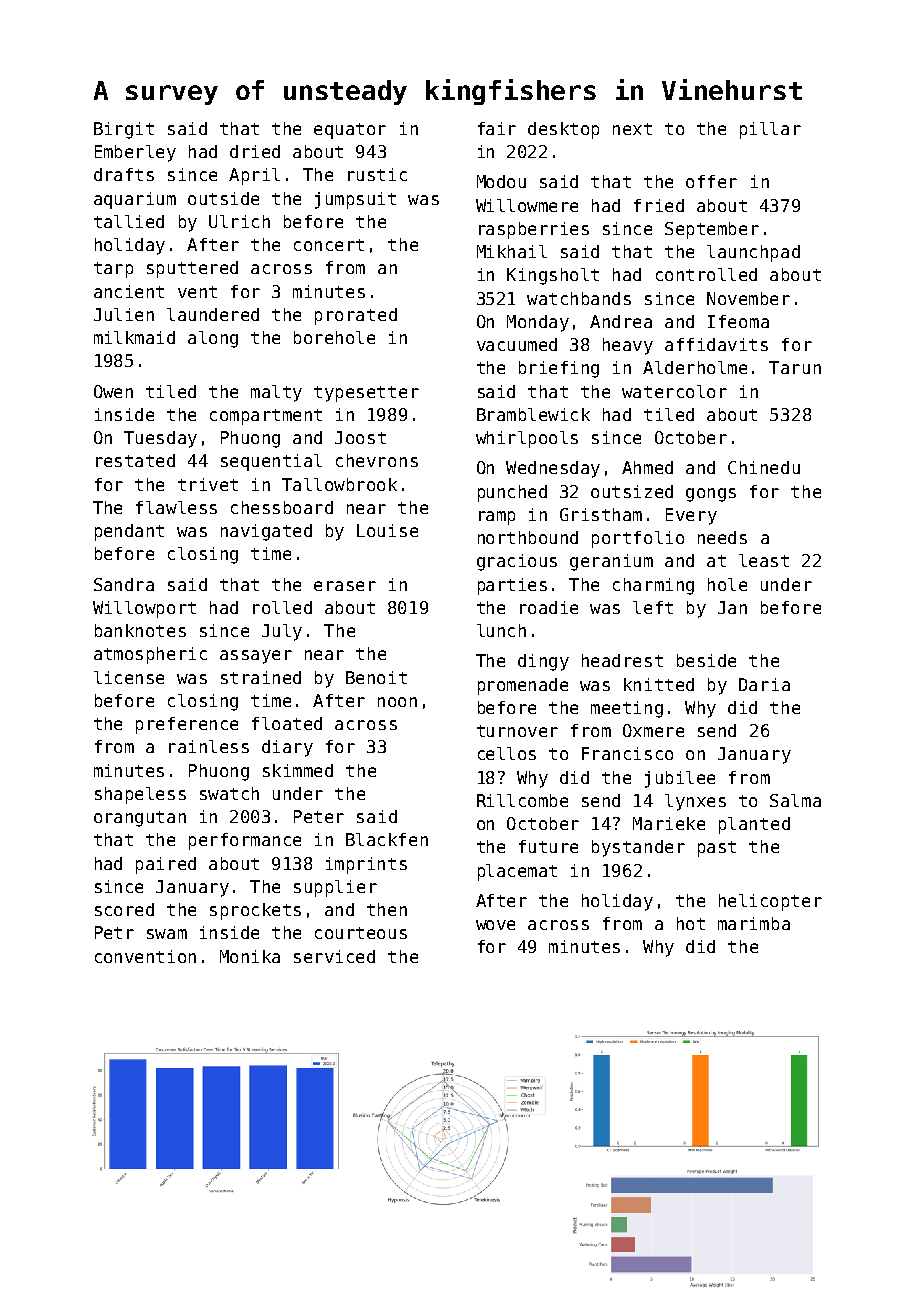 This screenshot has width=924, height=1308. I want to click on equator, so click(350, 131).
